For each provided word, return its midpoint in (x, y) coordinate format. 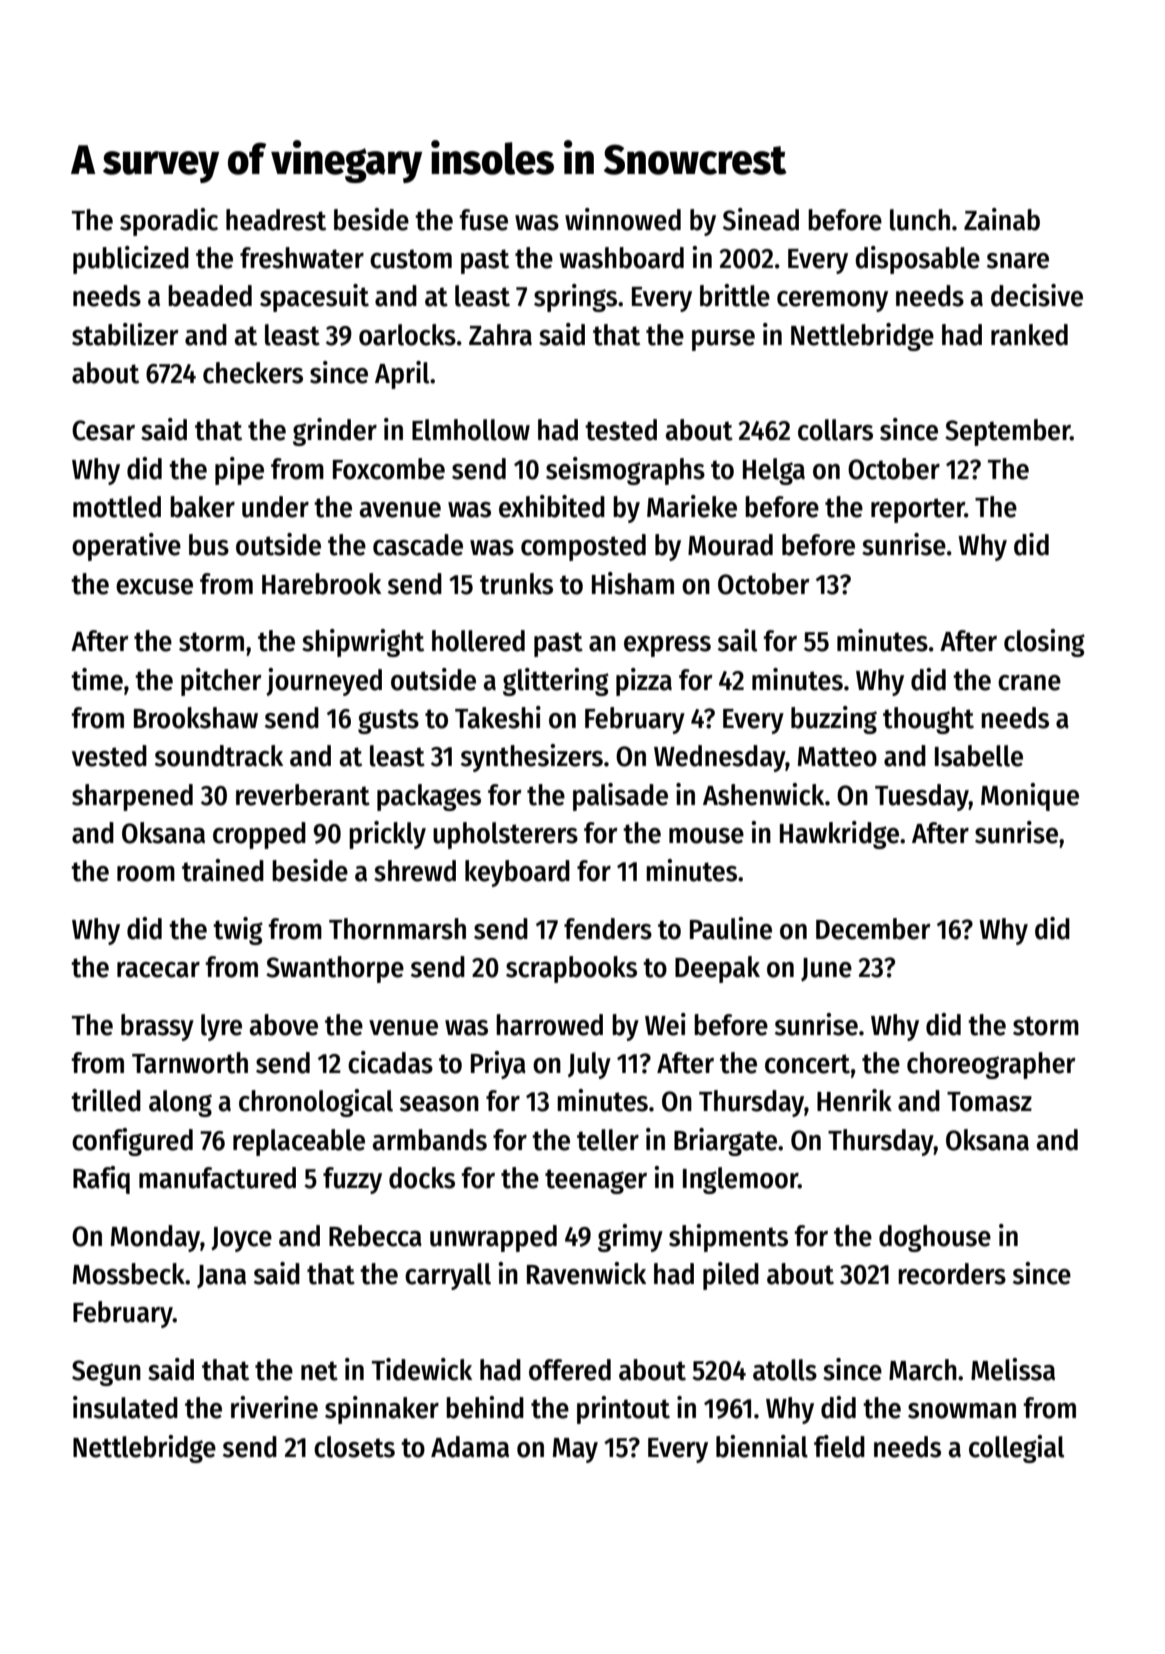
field (839, 1446)
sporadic (169, 222)
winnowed (623, 219)
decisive (1037, 295)
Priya (498, 1065)
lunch (920, 220)
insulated (125, 1407)
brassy (157, 1027)
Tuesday (922, 797)
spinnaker (382, 1410)
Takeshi (498, 717)
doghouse (935, 1238)
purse (723, 340)
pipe (239, 471)
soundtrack (219, 756)
